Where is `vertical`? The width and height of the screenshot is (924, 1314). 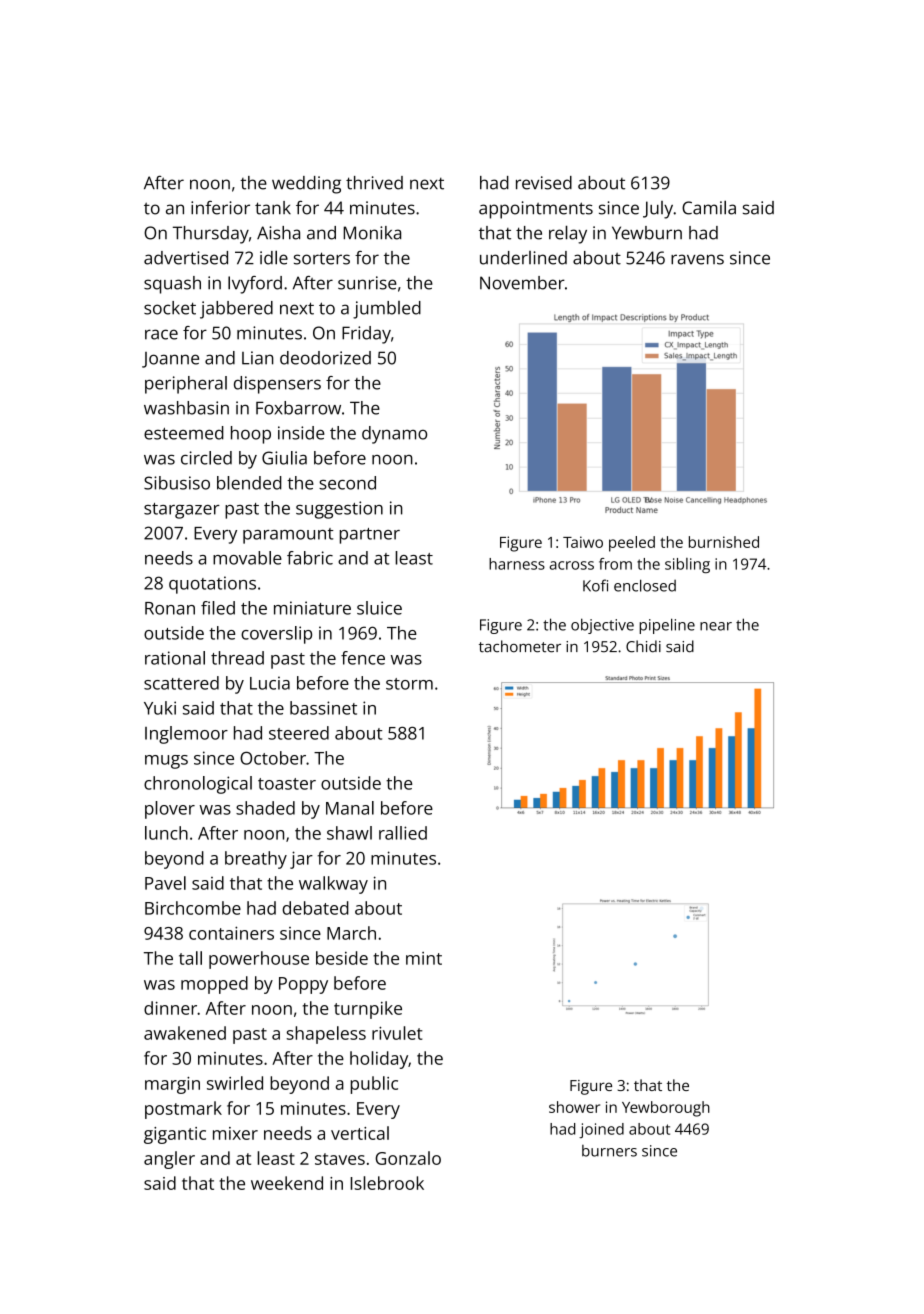
vertical is located at coordinates (360, 1133).
